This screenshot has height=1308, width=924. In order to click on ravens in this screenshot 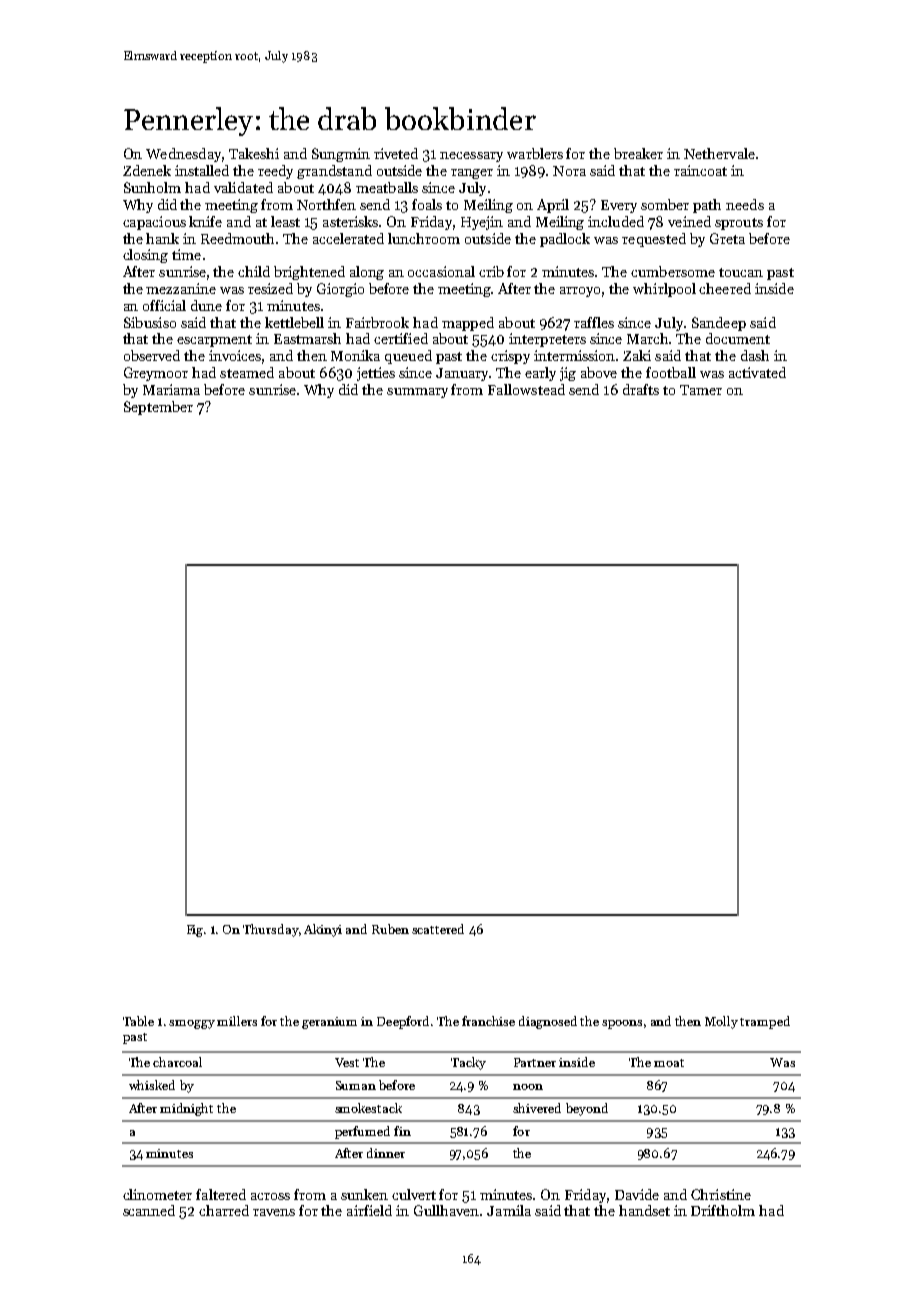, I will do `click(274, 1212)`.
